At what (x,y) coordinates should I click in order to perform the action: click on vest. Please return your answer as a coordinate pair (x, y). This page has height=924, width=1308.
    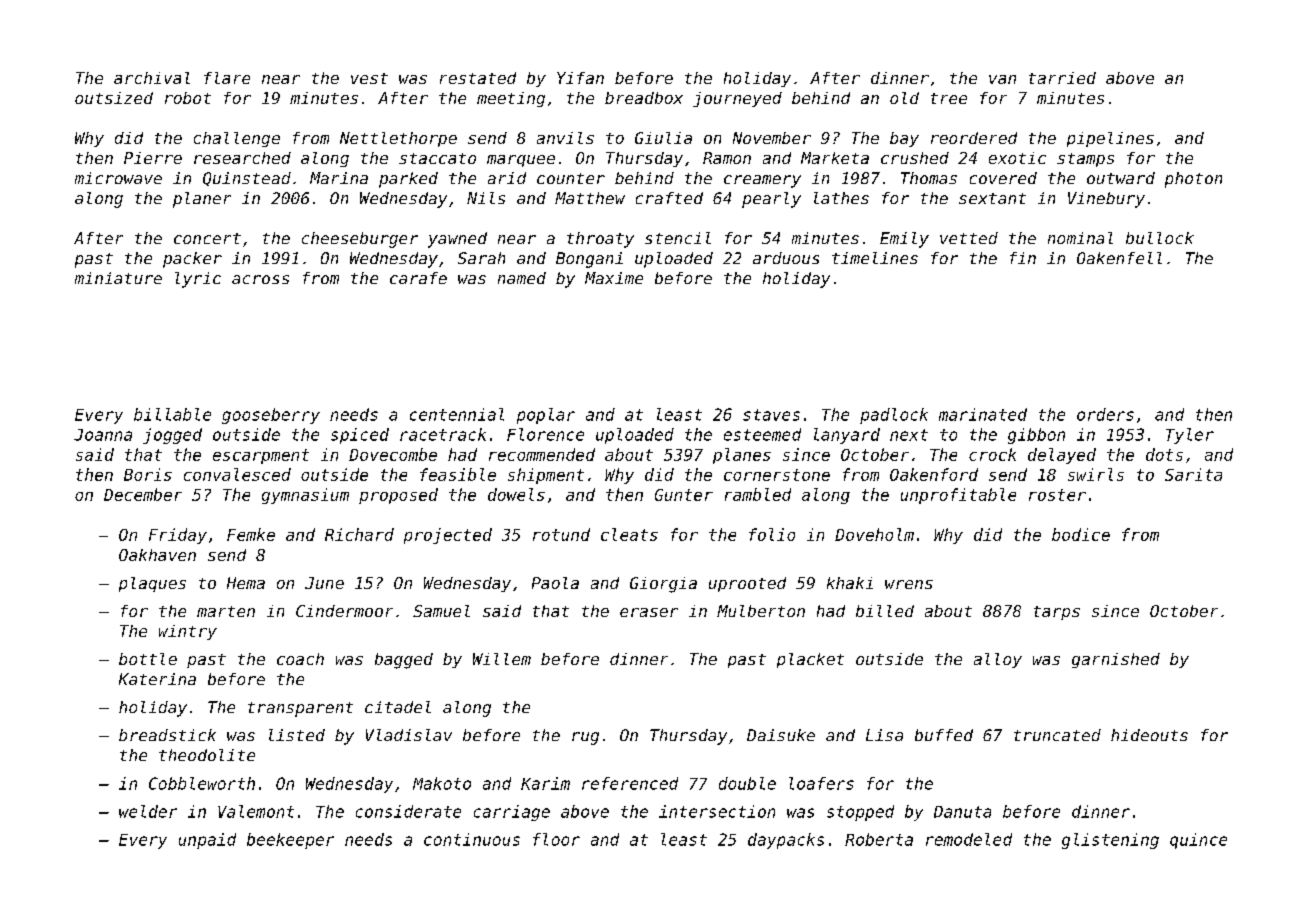
    Looking at the image, I should click on (369, 78).
